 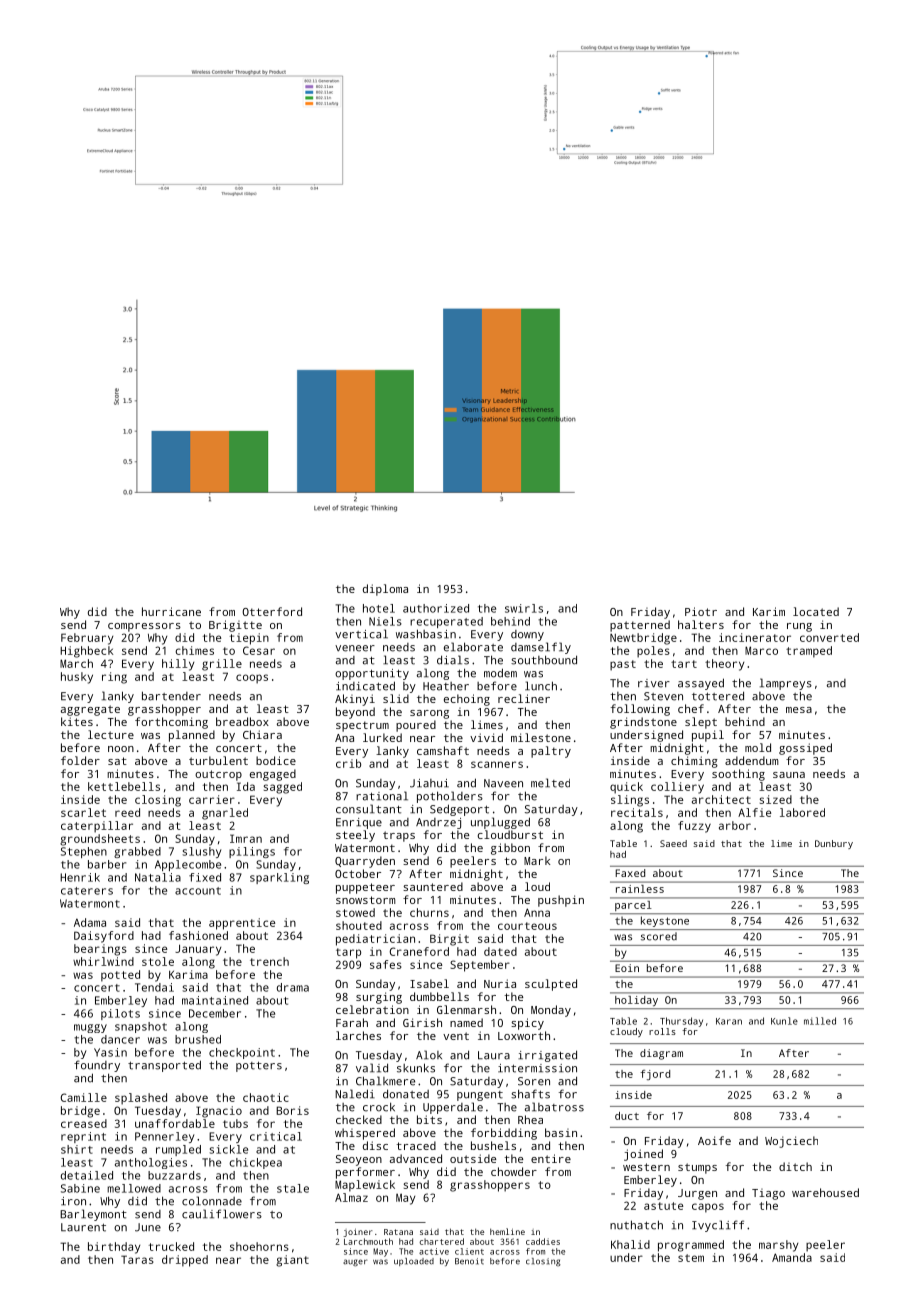 I want to click on splashed, so click(x=141, y=1099).
